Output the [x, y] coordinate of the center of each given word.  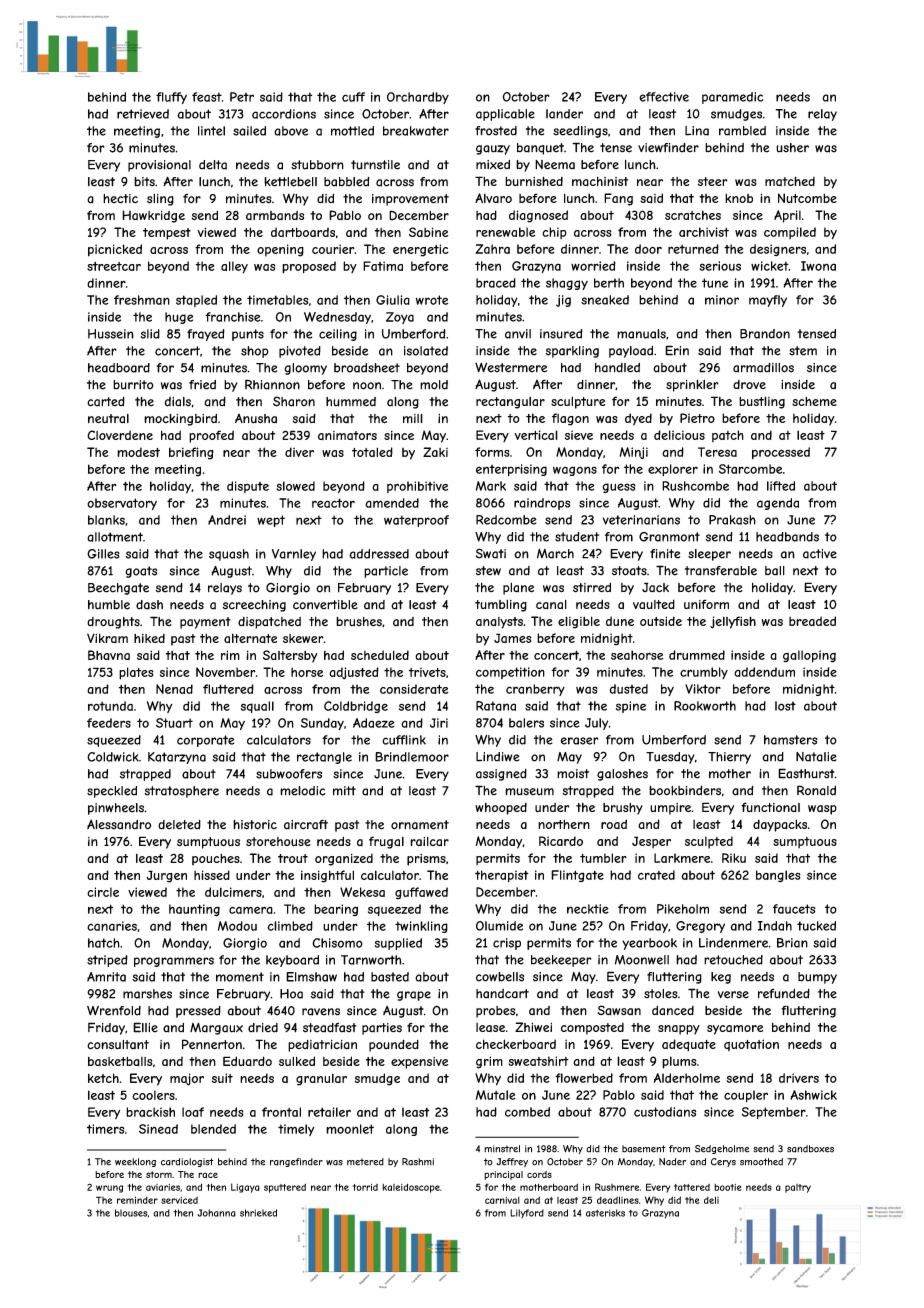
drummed [697, 655]
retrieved [143, 114]
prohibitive [417, 487]
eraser [579, 741]
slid [150, 334]
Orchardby [418, 98]
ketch [103, 1078]
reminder [137, 1200]
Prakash [732, 520]
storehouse [278, 841]
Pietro [697, 418]
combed [527, 1112]
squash [229, 555]
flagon [570, 419]
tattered [692, 1187]
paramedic [732, 98]
